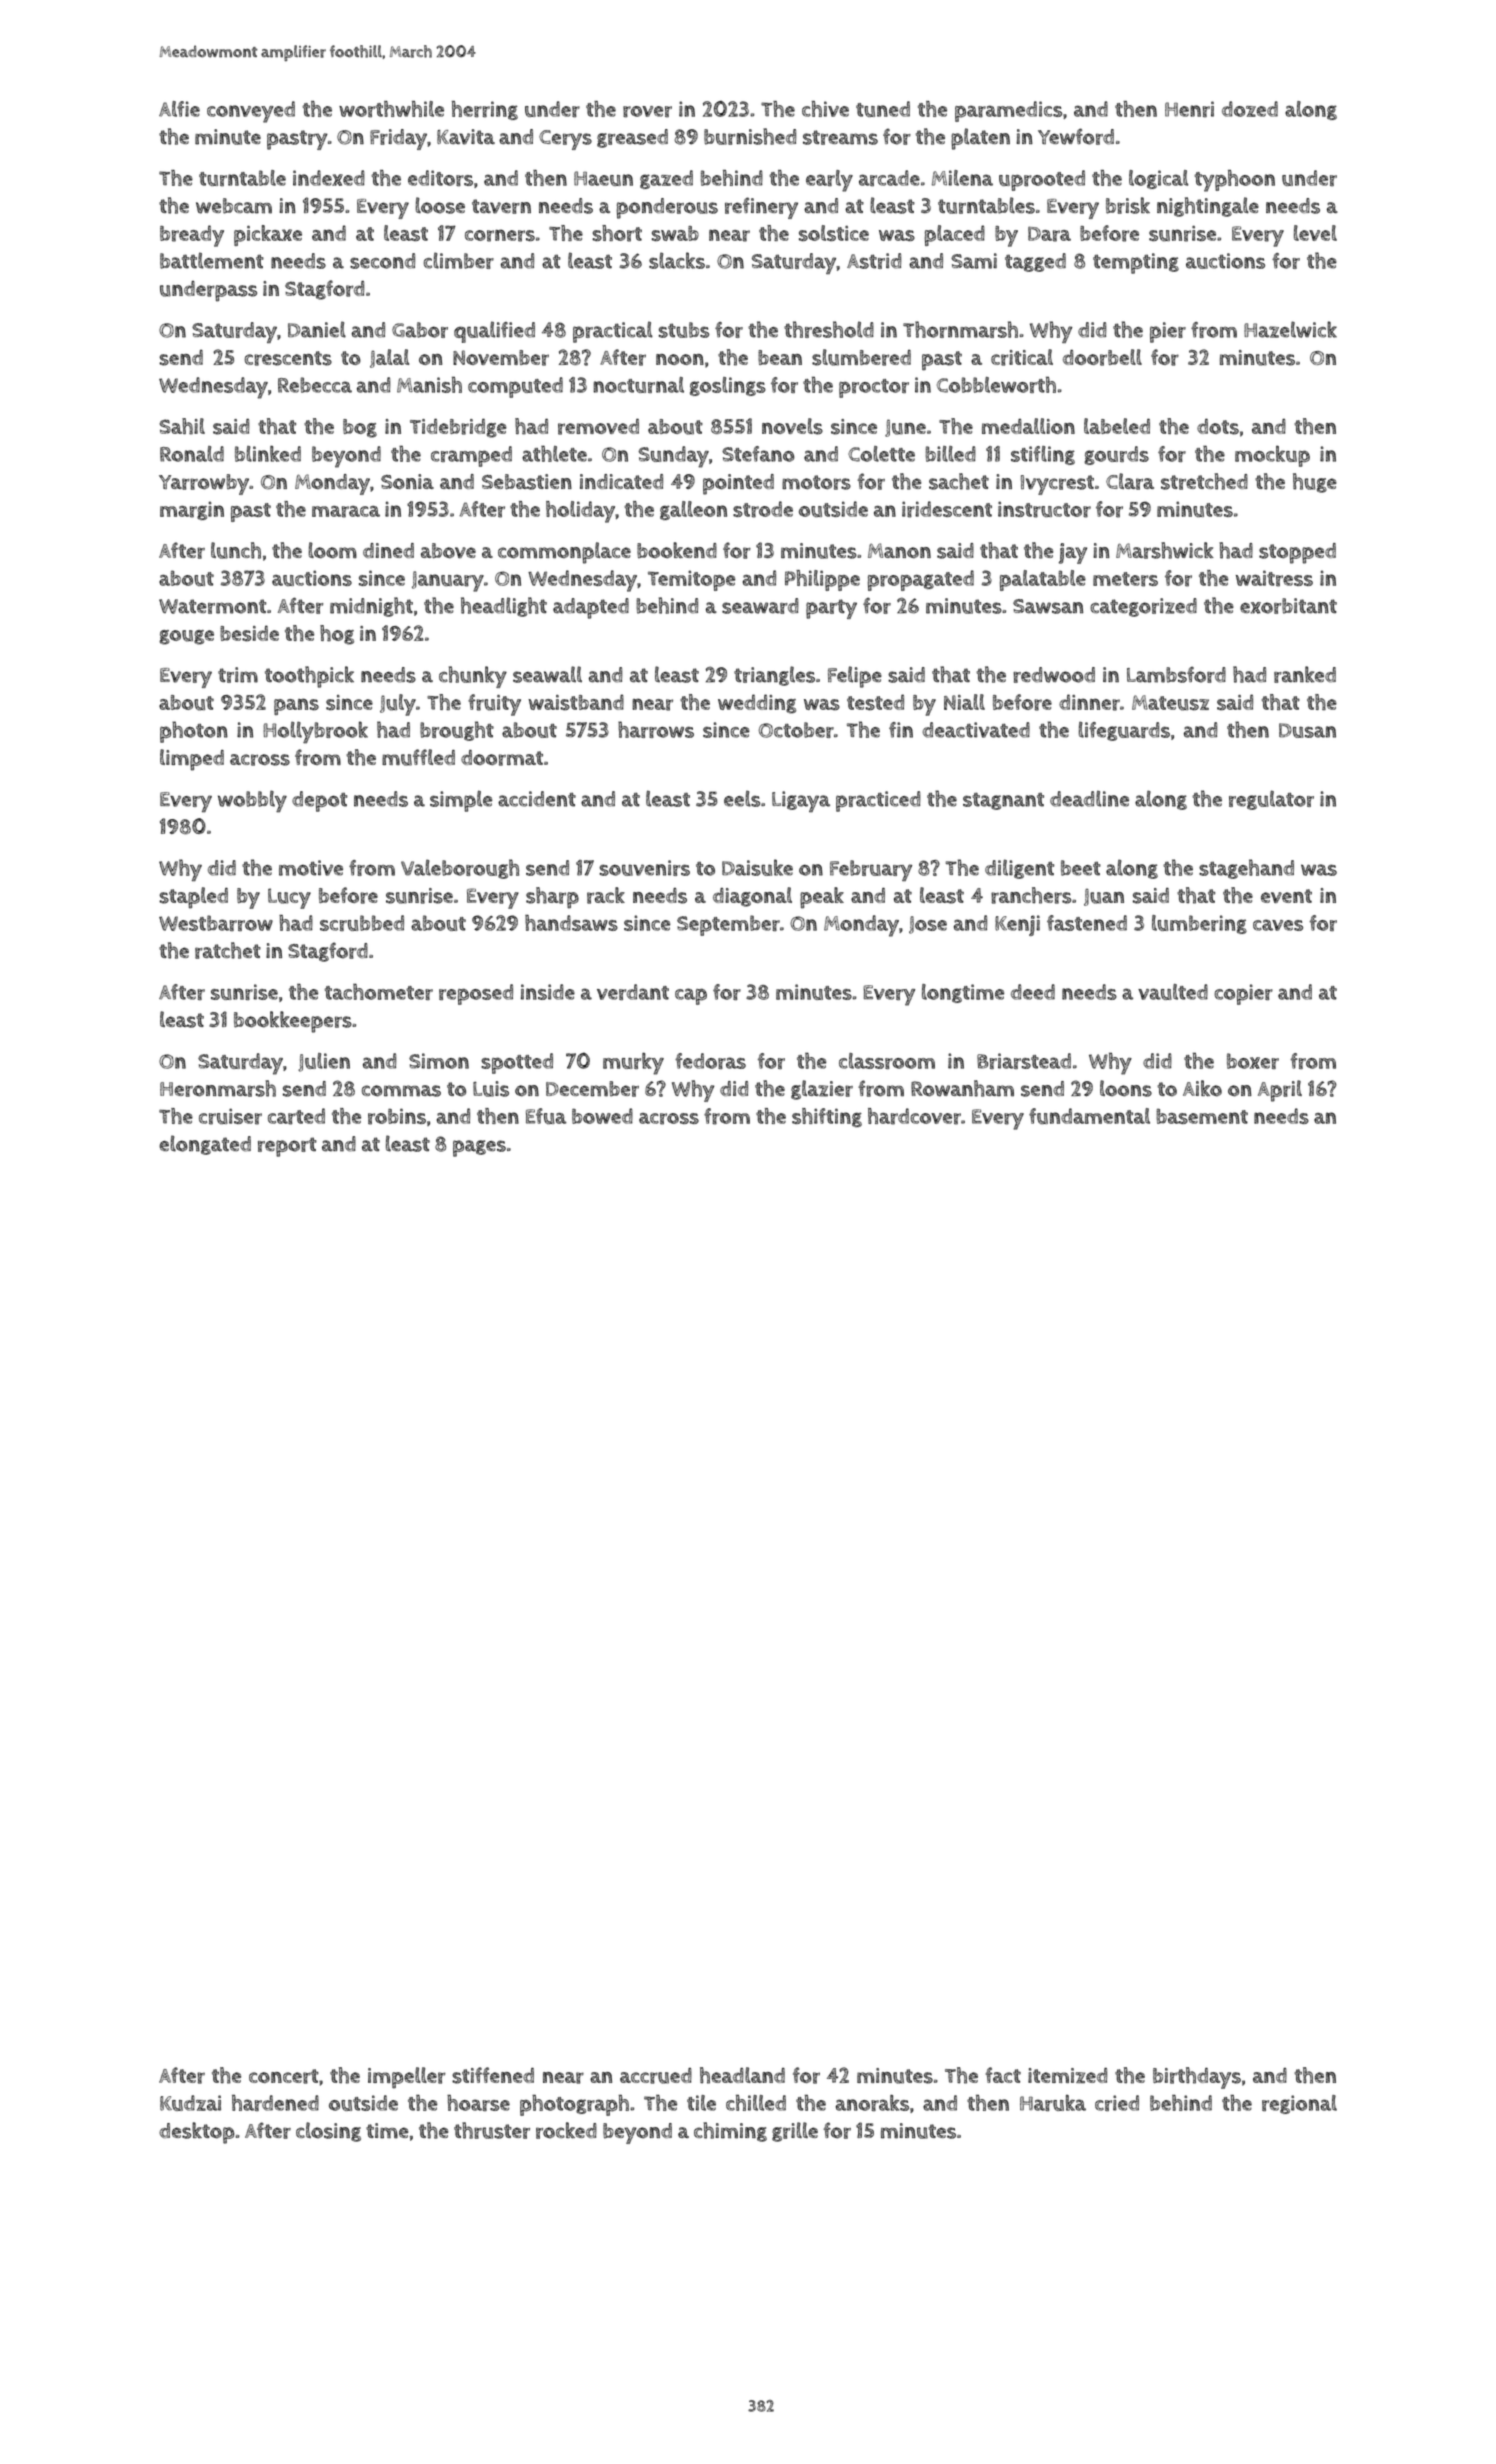 The image size is (1496, 2464). What do you see at coordinates (822, 1090) in the document?
I see `glazier` at bounding box center [822, 1090].
